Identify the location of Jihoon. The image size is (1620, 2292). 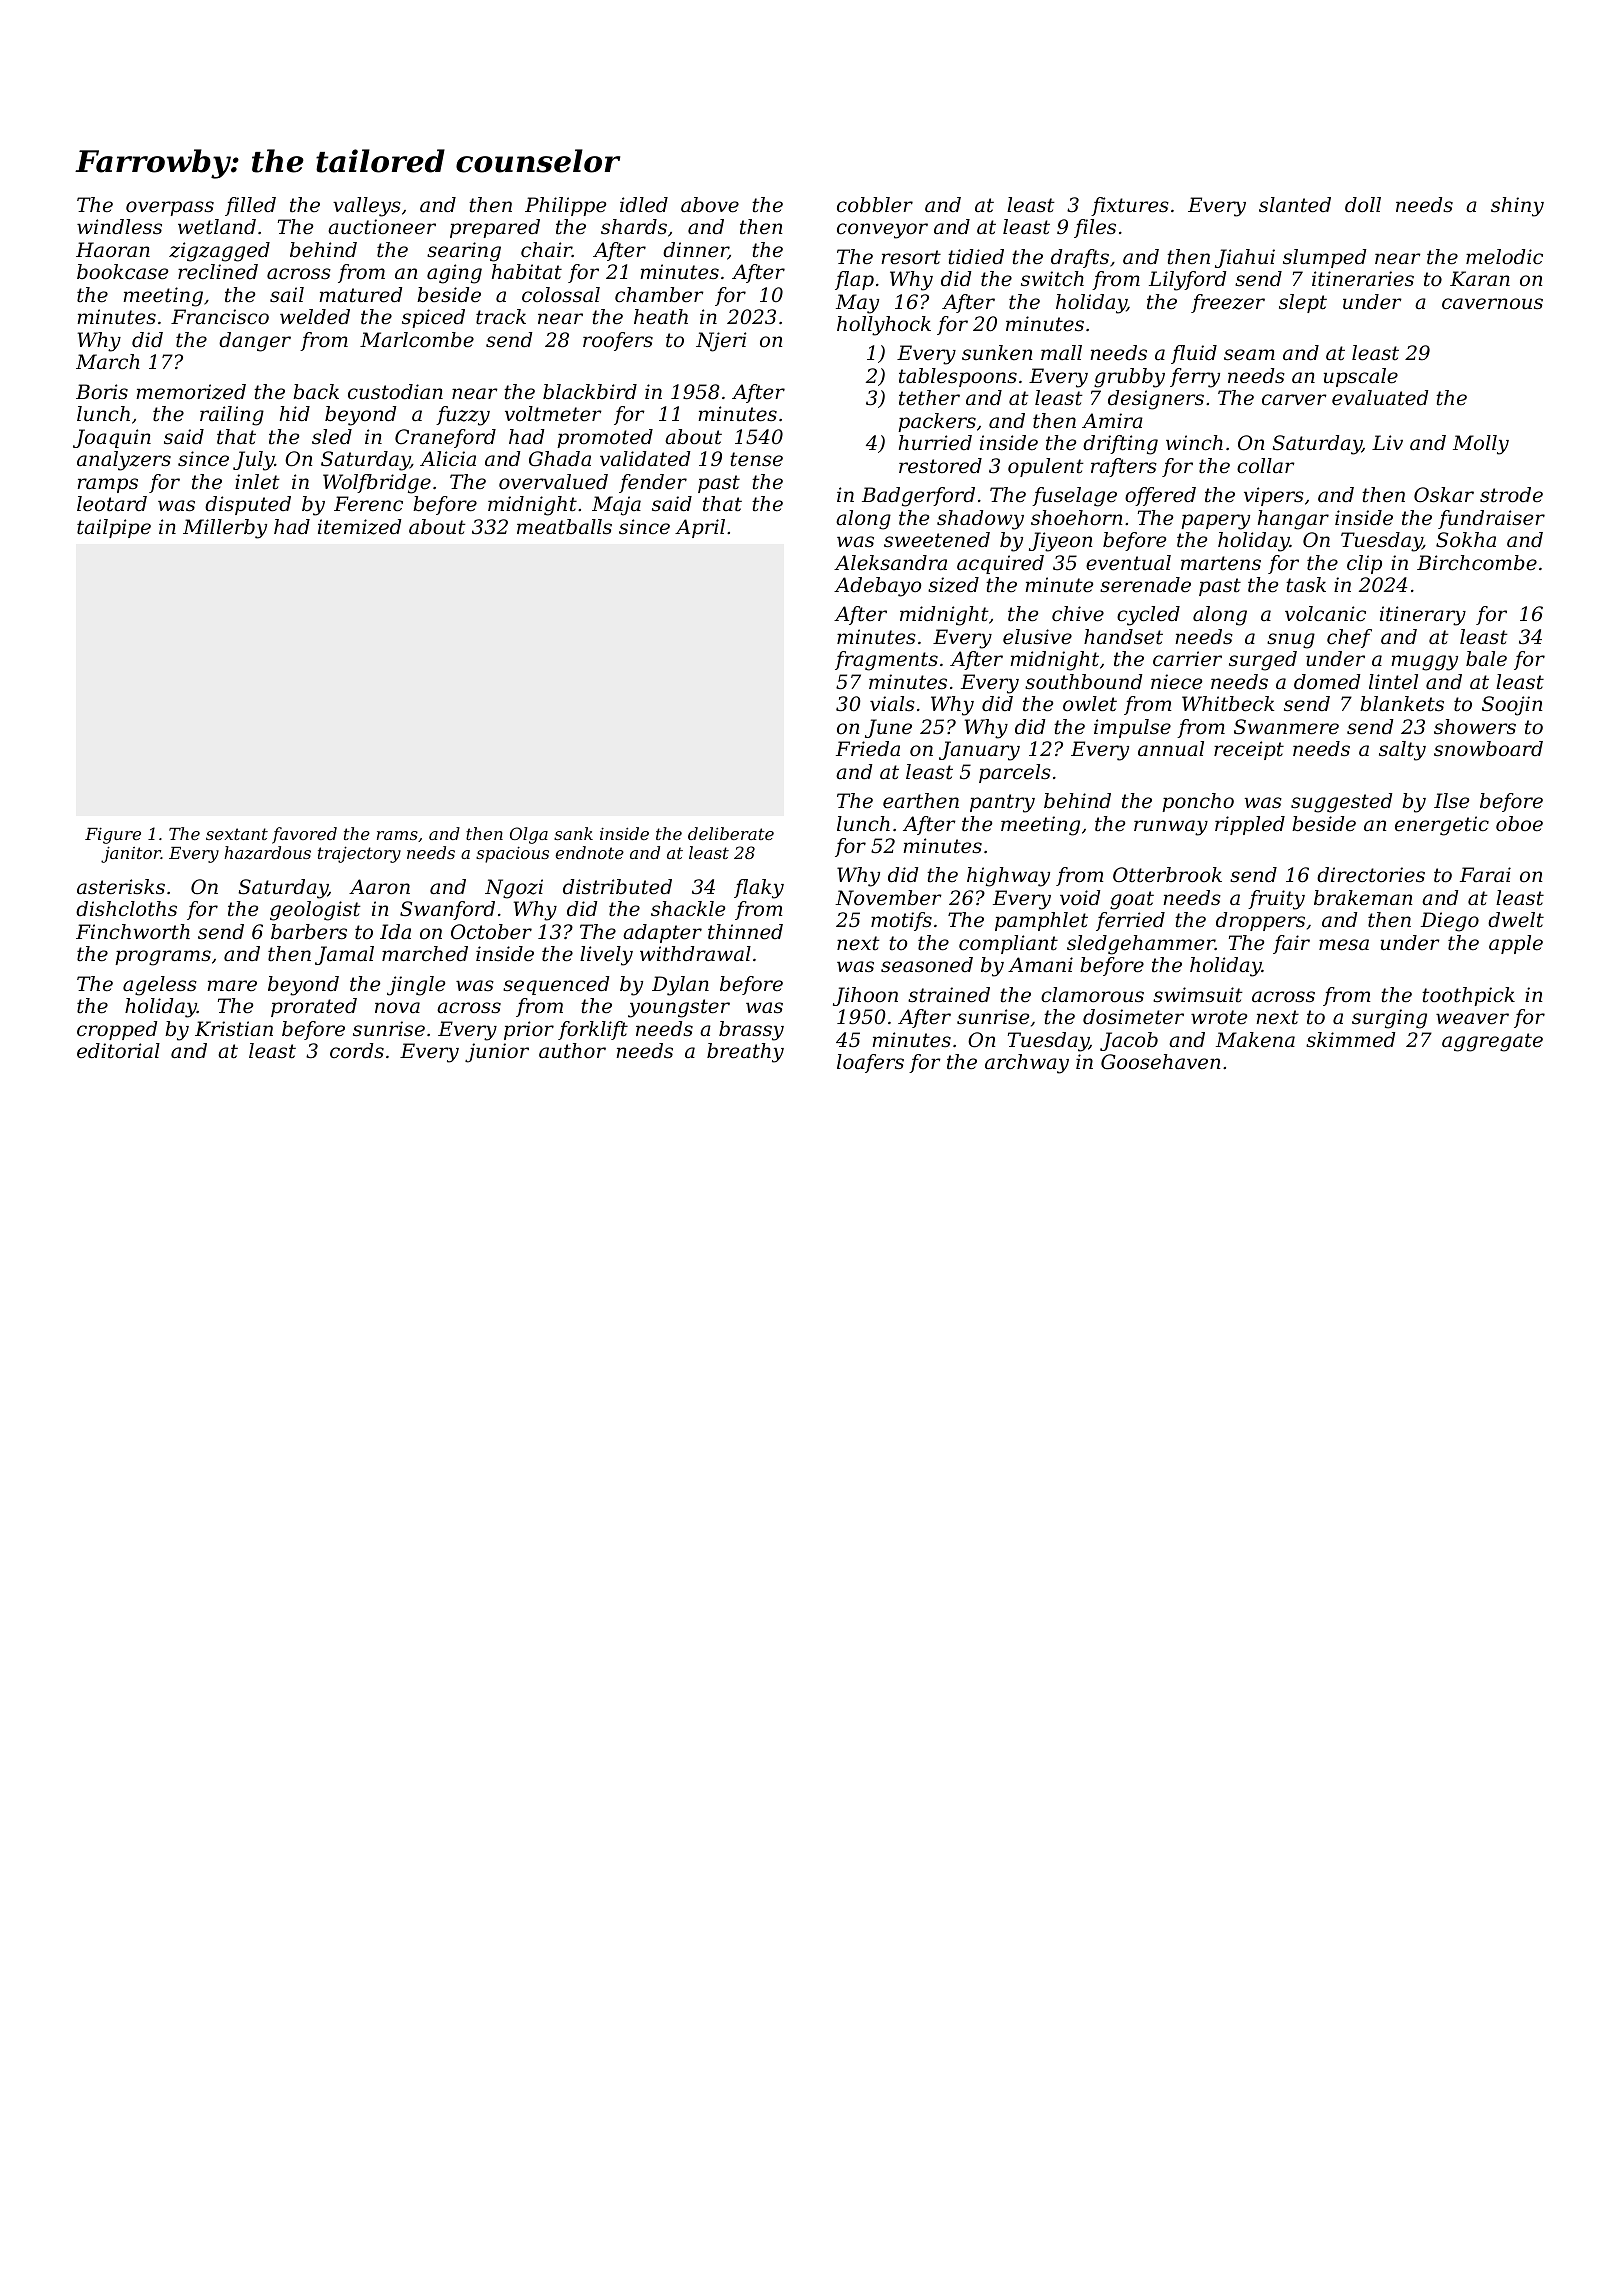
(865, 996).
